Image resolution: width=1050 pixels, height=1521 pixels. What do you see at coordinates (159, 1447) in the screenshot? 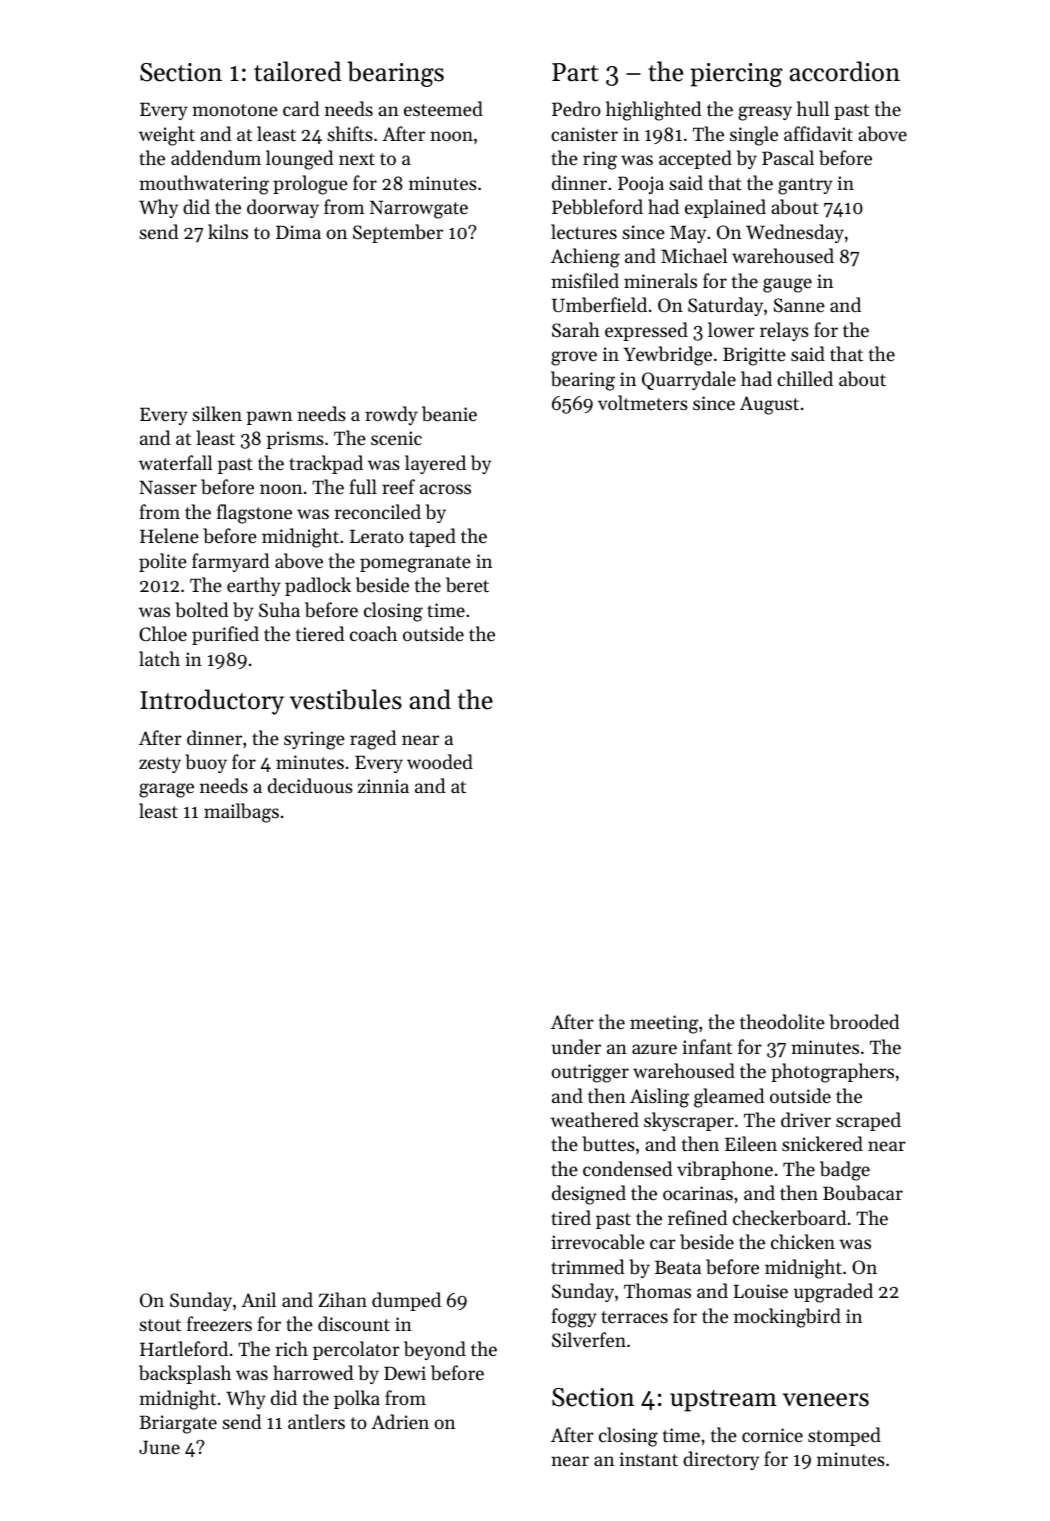
I see `June` at bounding box center [159, 1447].
